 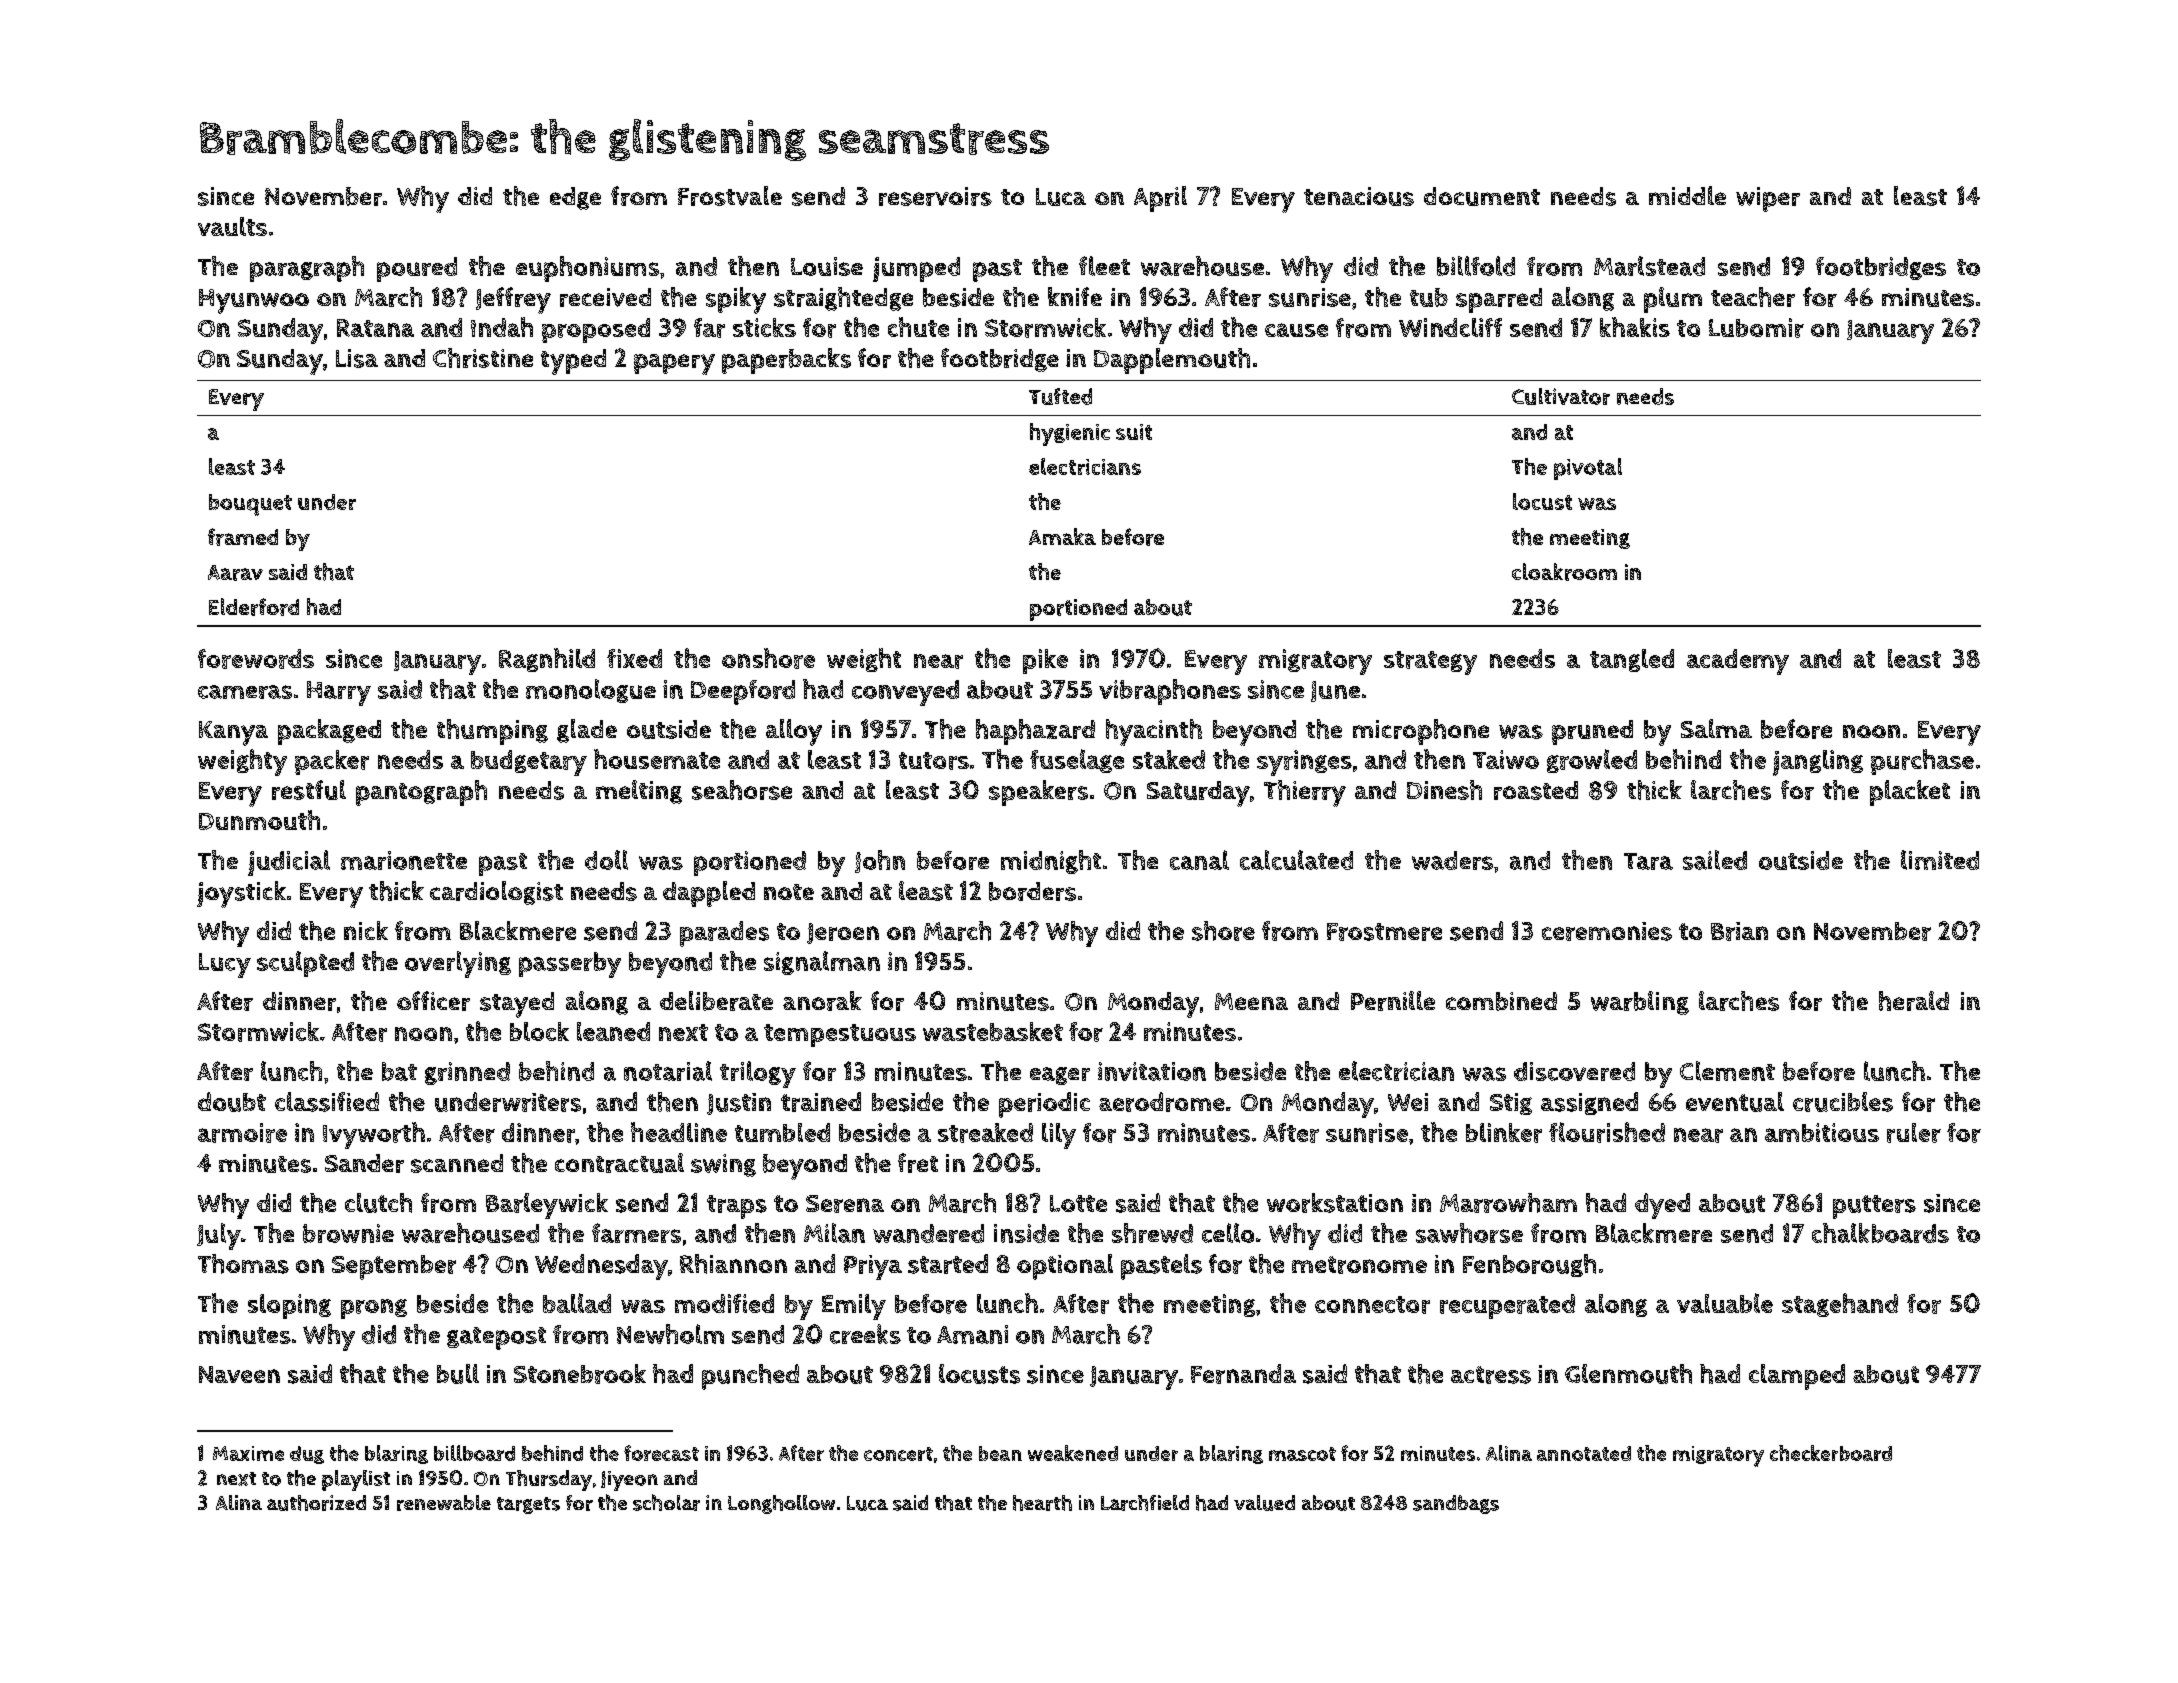 I want to click on sandbags, so click(x=1456, y=1504).
